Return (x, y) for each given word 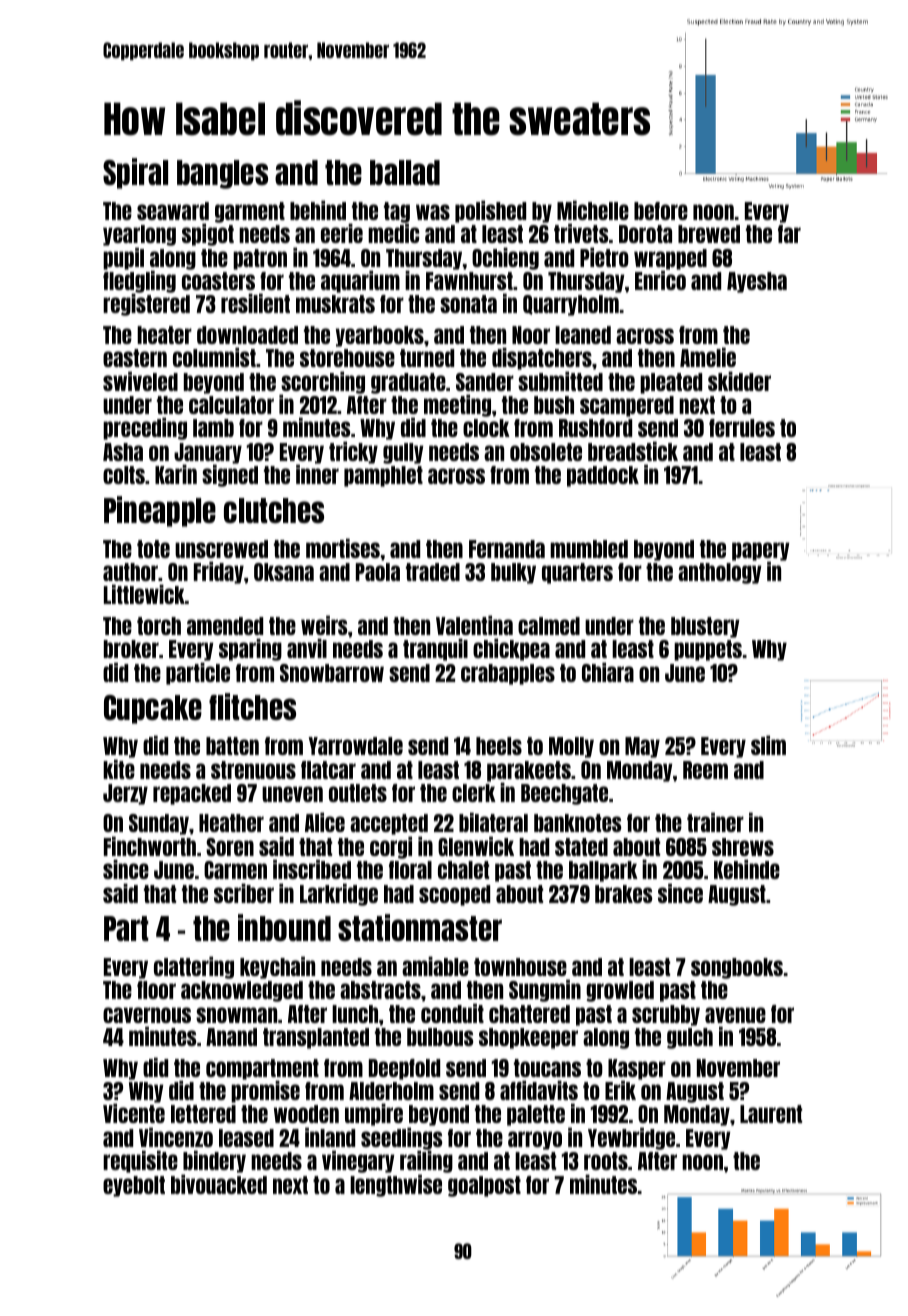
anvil (307, 648)
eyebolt (134, 1186)
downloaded (247, 335)
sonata (468, 304)
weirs (324, 625)
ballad (405, 172)
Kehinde (747, 869)
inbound (284, 927)
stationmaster (420, 927)
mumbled (589, 549)
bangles (222, 174)
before (661, 211)
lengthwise (396, 1185)
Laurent (771, 1114)
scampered (627, 406)
